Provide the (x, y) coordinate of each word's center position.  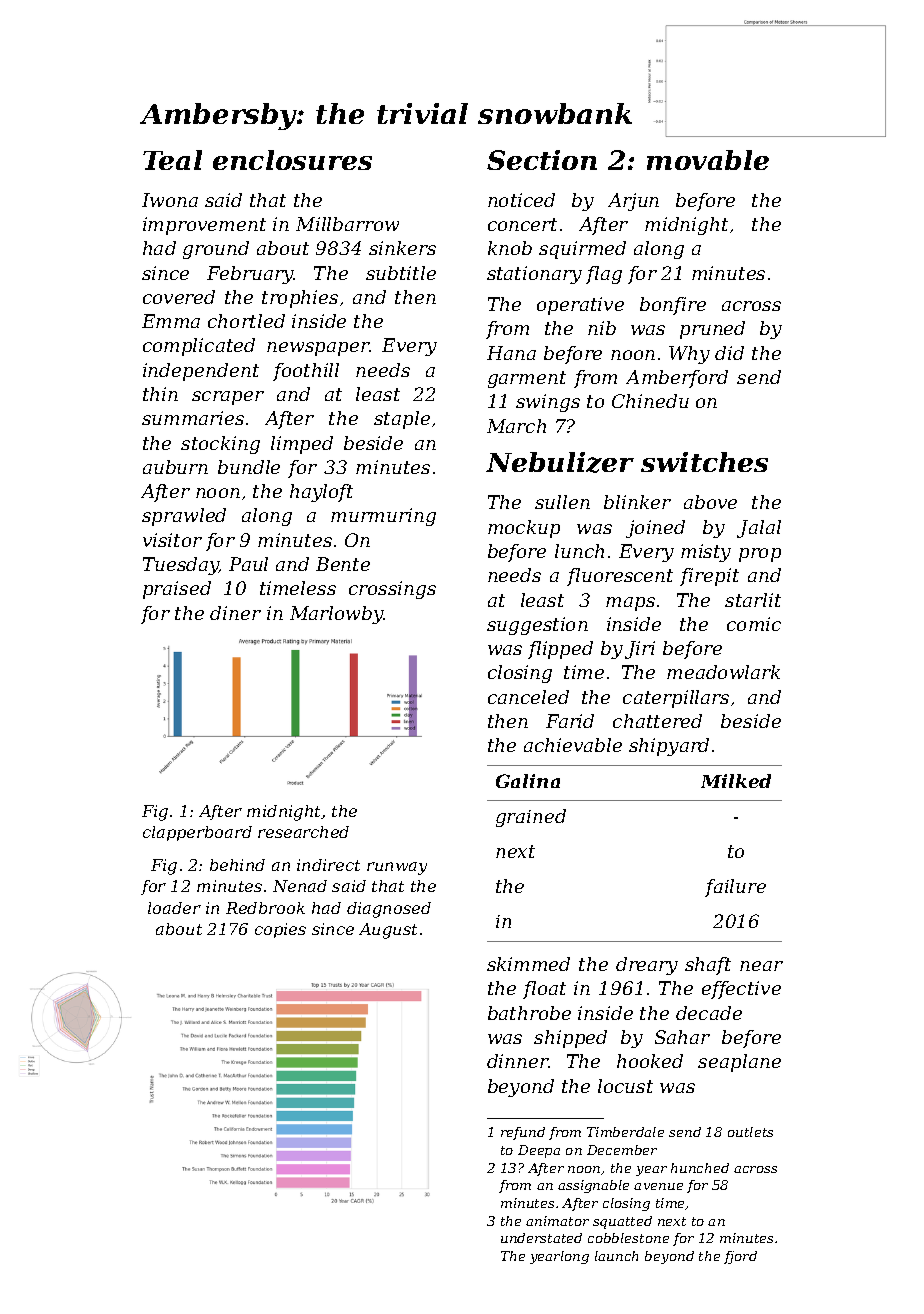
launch (616, 1256)
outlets (750, 1132)
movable (708, 160)
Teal (172, 160)
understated (541, 1238)
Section (542, 160)
